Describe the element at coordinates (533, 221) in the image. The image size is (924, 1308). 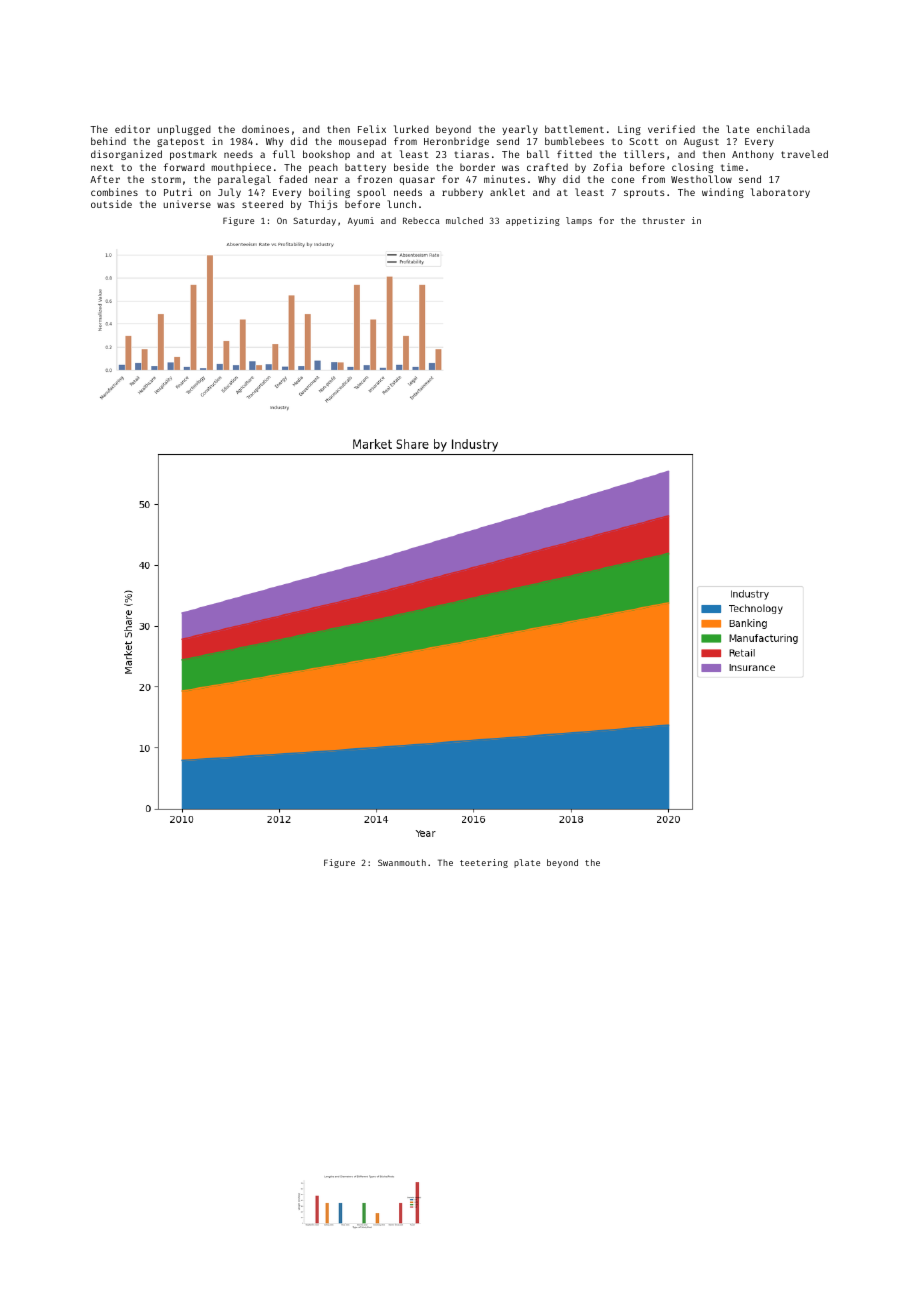
I see `appetizing` at that location.
